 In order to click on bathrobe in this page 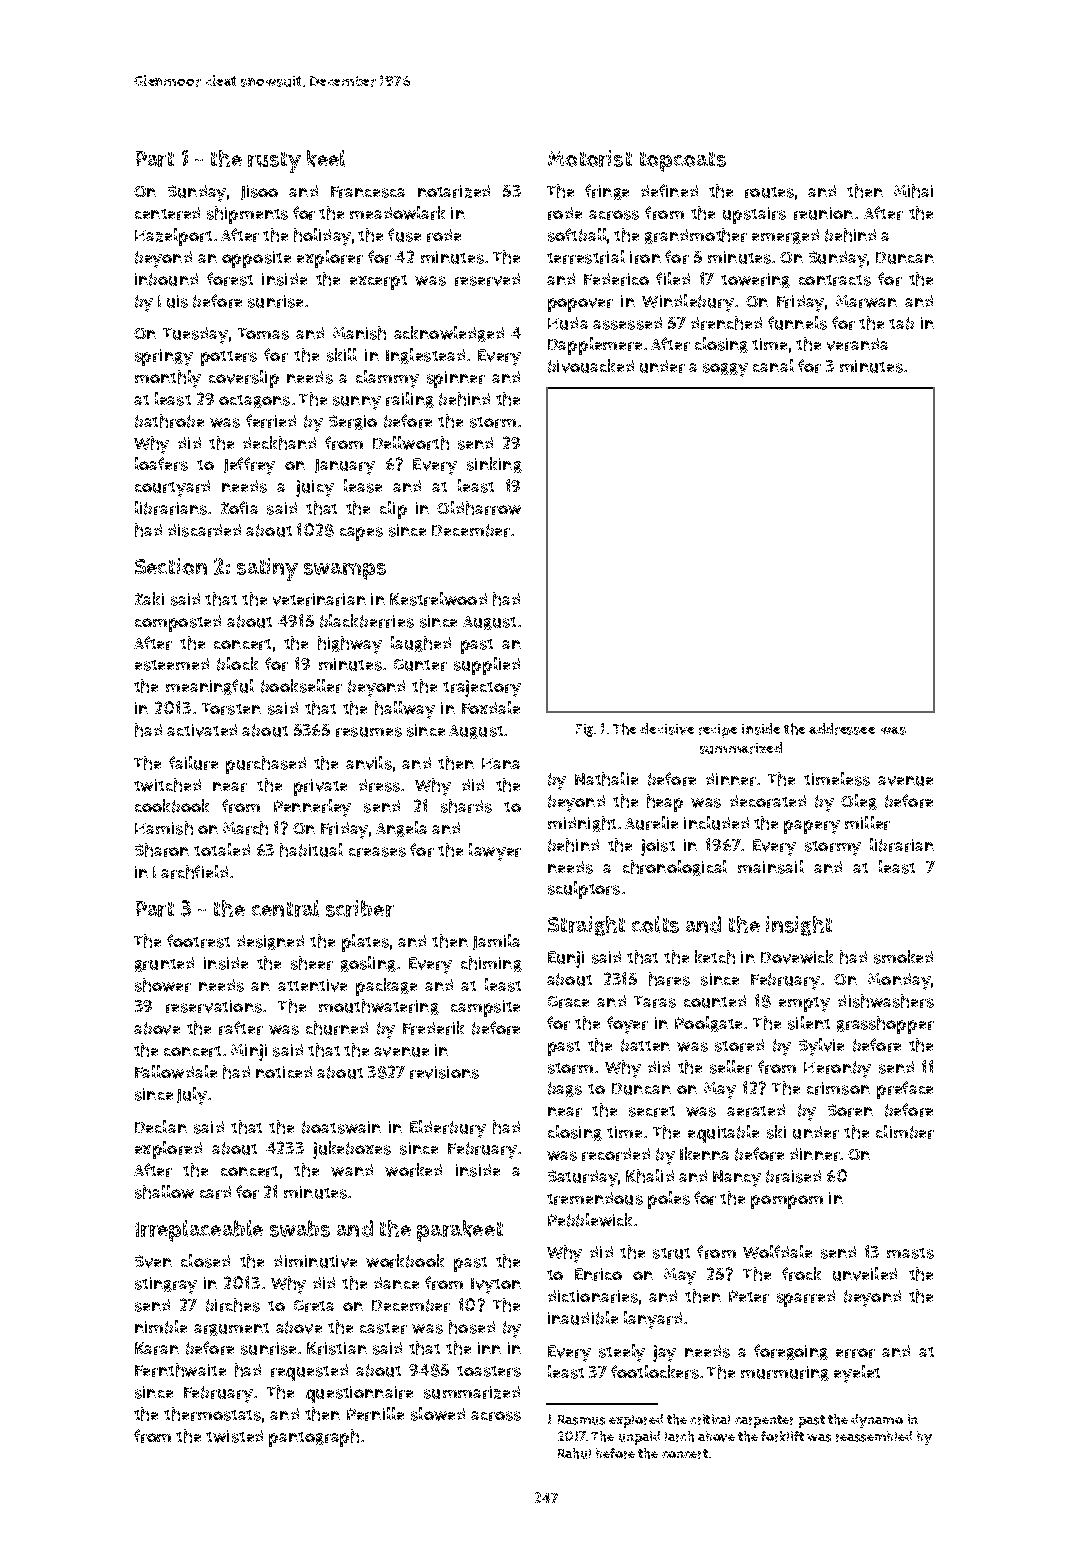, I will do `click(169, 421)`.
